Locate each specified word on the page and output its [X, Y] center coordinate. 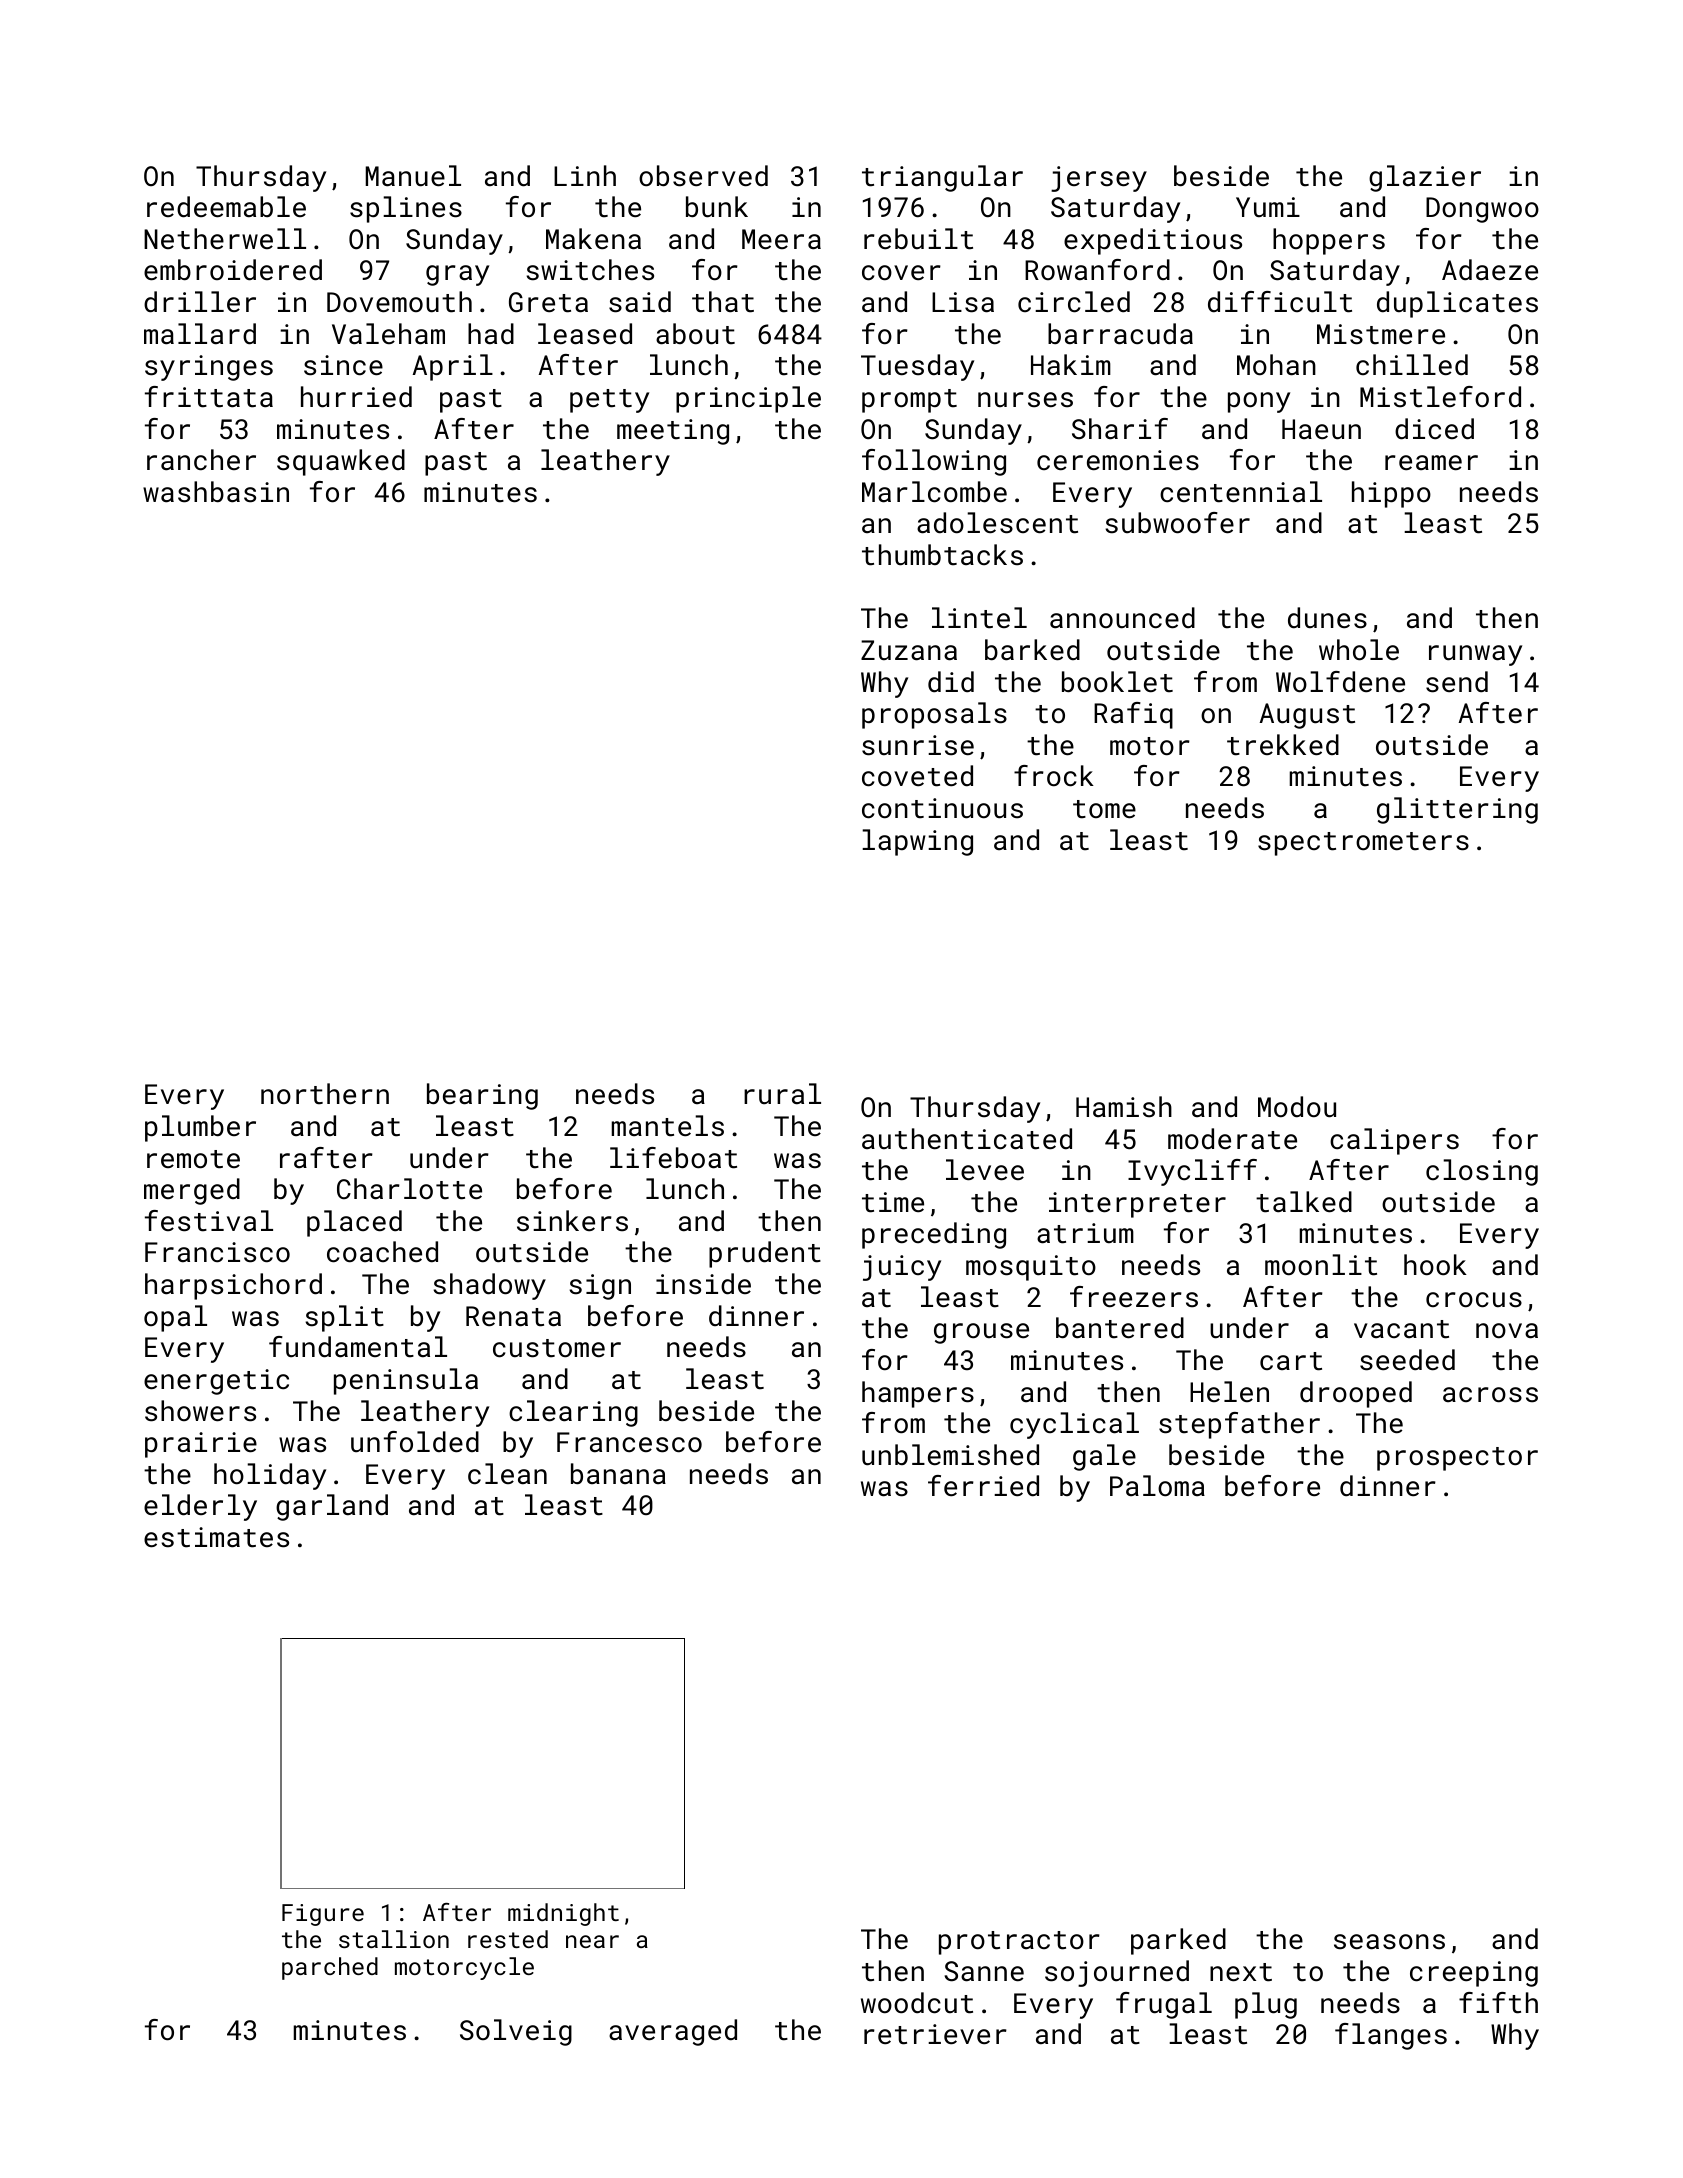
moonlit [1321, 1265]
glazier [1425, 178]
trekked [1283, 745]
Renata [513, 1316]
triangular [942, 178]
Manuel [413, 176]
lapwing [917, 842]
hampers [918, 1394]
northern [325, 1094]
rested [508, 1939]
